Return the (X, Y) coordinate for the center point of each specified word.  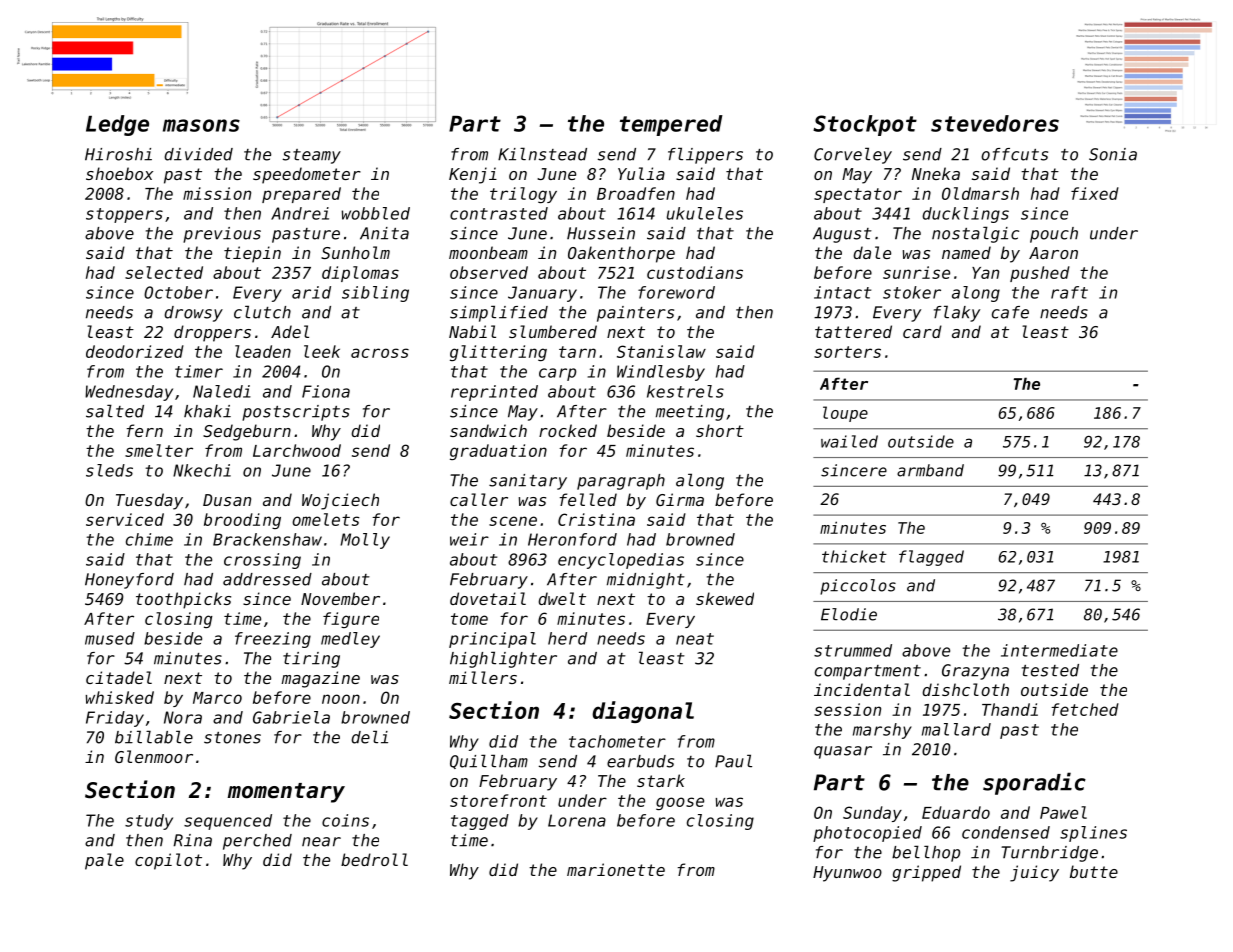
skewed (725, 598)
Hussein (601, 233)
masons (201, 125)
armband (930, 470)
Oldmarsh (980, 193)
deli (369, 737)
